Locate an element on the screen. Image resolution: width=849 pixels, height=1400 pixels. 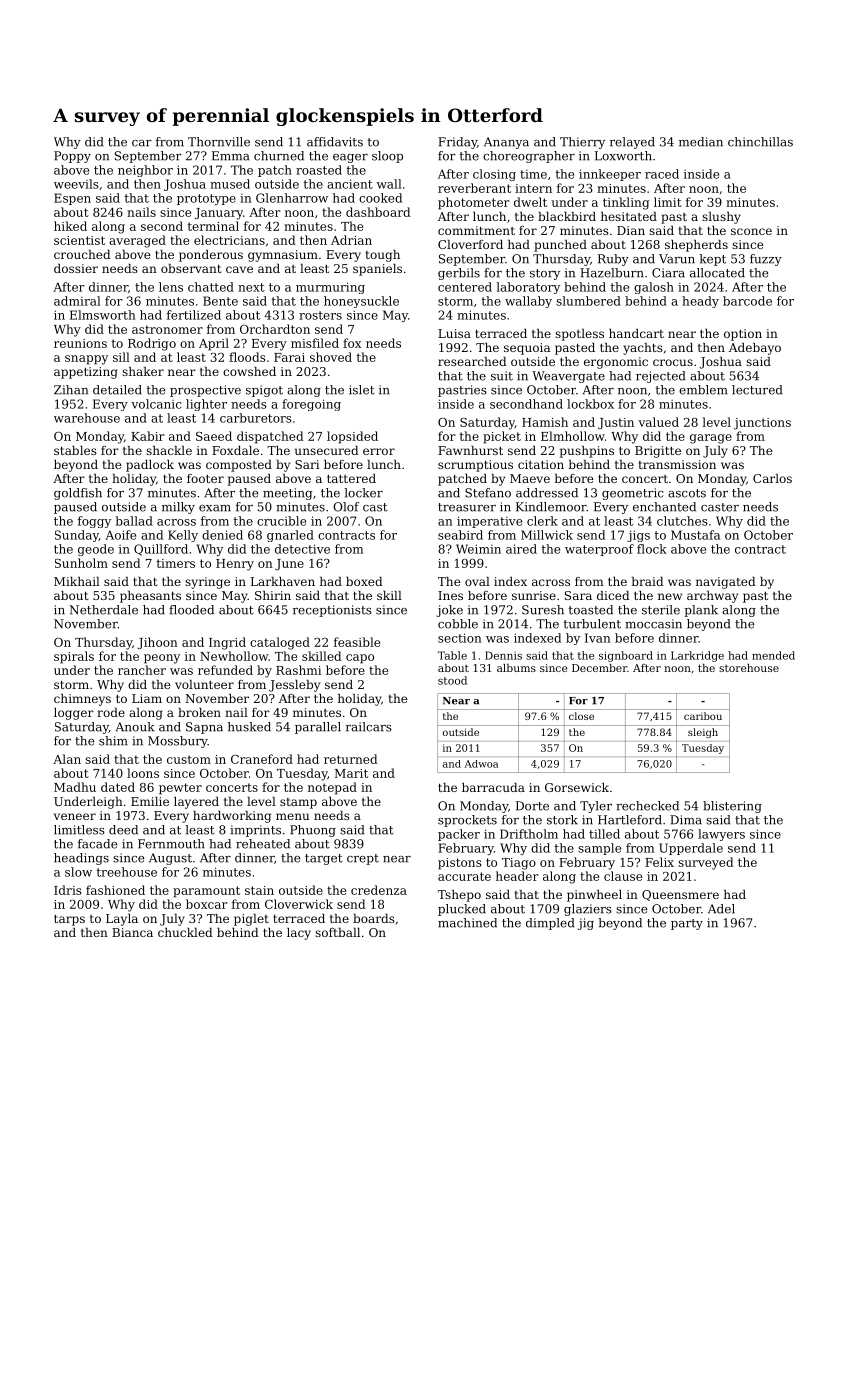
exam is located at coordinates (215, 508).
